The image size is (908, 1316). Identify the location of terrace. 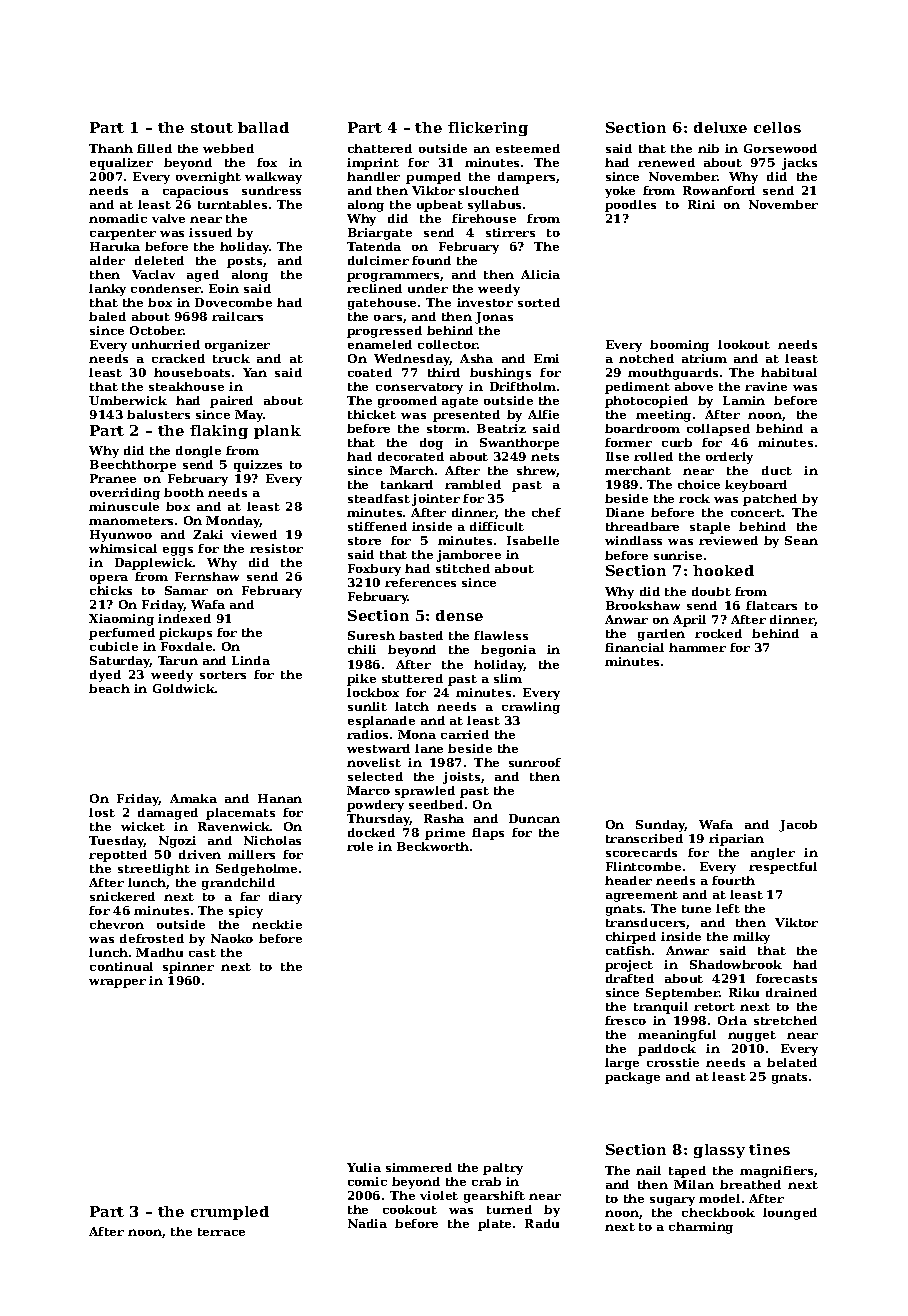
(221, 1232).
